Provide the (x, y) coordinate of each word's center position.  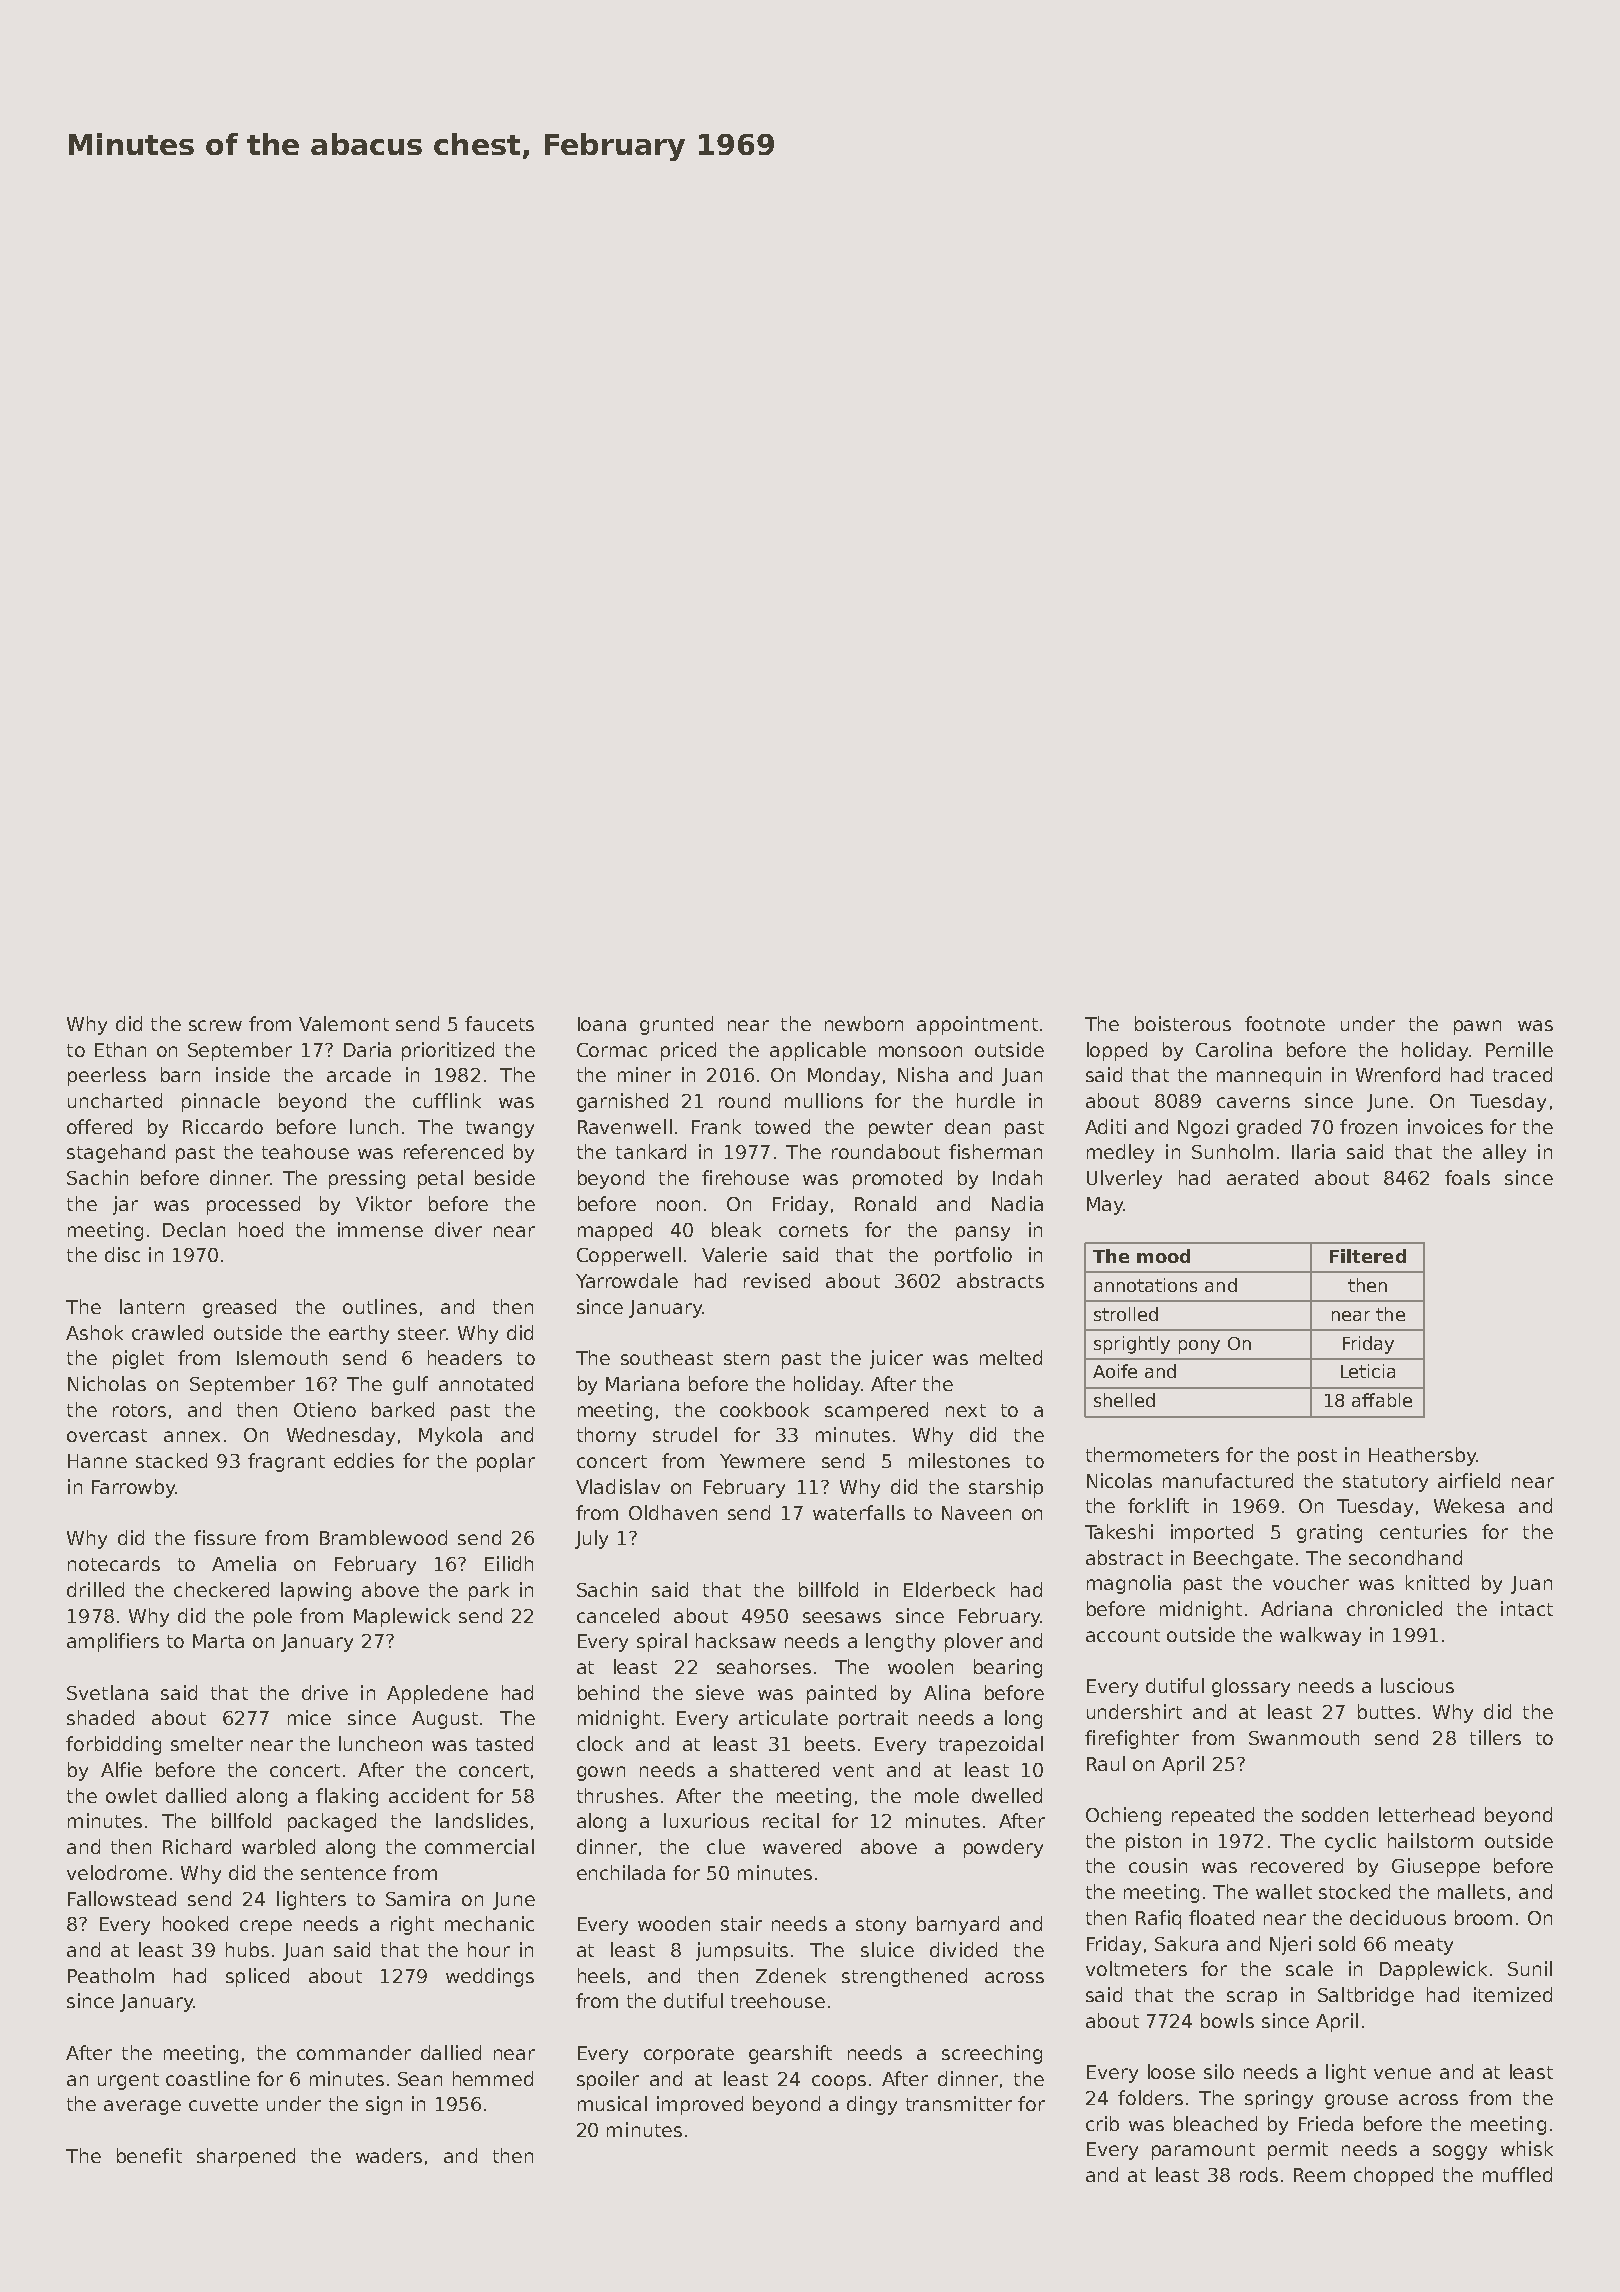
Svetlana (107, 1692)
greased (239, 1308)
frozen (1368, 1126)
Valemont (344, 1023)
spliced (257, 1977)
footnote (1285, 1023)
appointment (977, 1025)
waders (389, 2155)
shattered (774, 1769)
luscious (1417, 1685)
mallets (1471, 1891)
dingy (872, 2105)
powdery (1003, 1848)
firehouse (745, 1177)
